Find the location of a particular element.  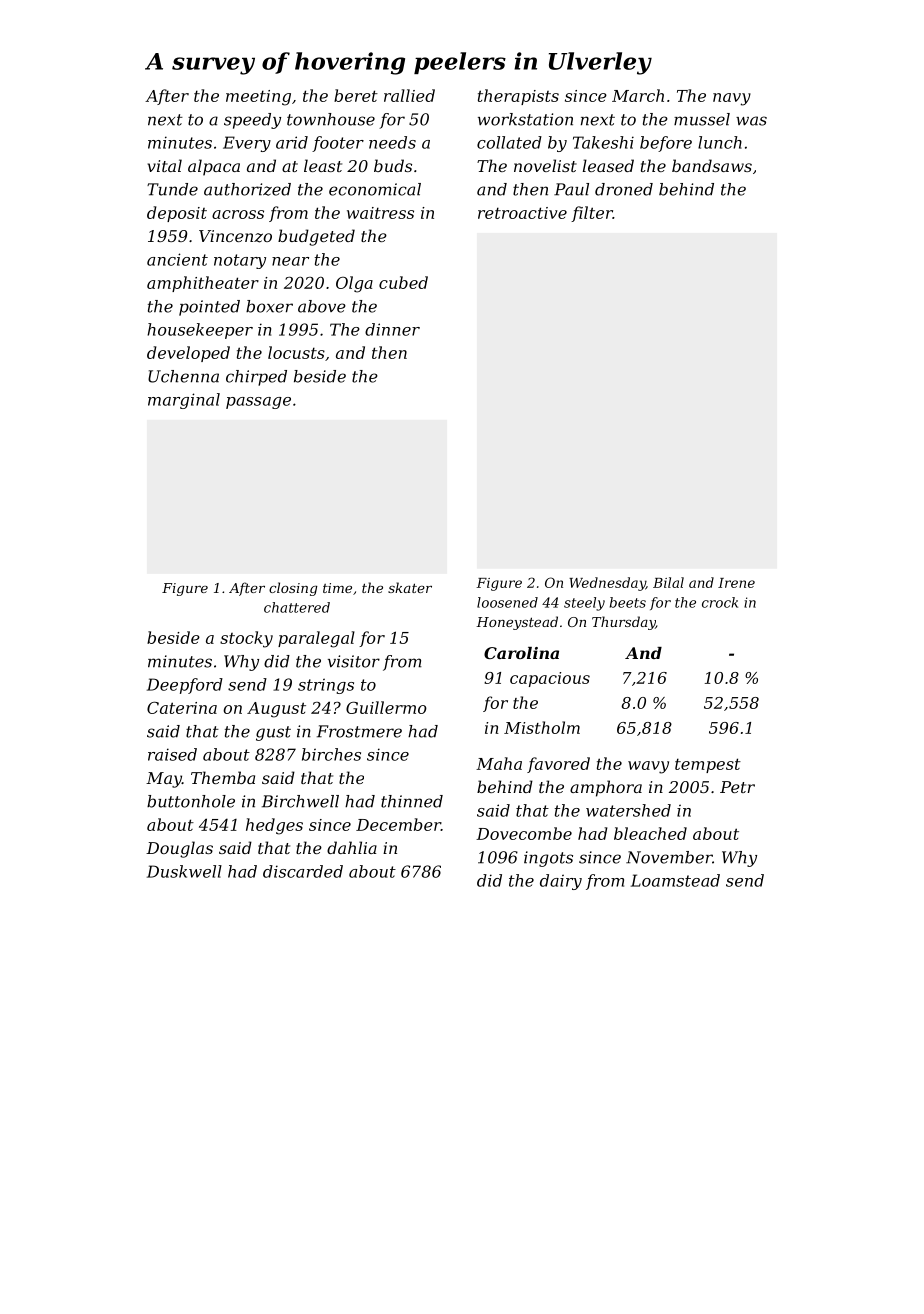

Carolina is located at coordinates (521, 653).
